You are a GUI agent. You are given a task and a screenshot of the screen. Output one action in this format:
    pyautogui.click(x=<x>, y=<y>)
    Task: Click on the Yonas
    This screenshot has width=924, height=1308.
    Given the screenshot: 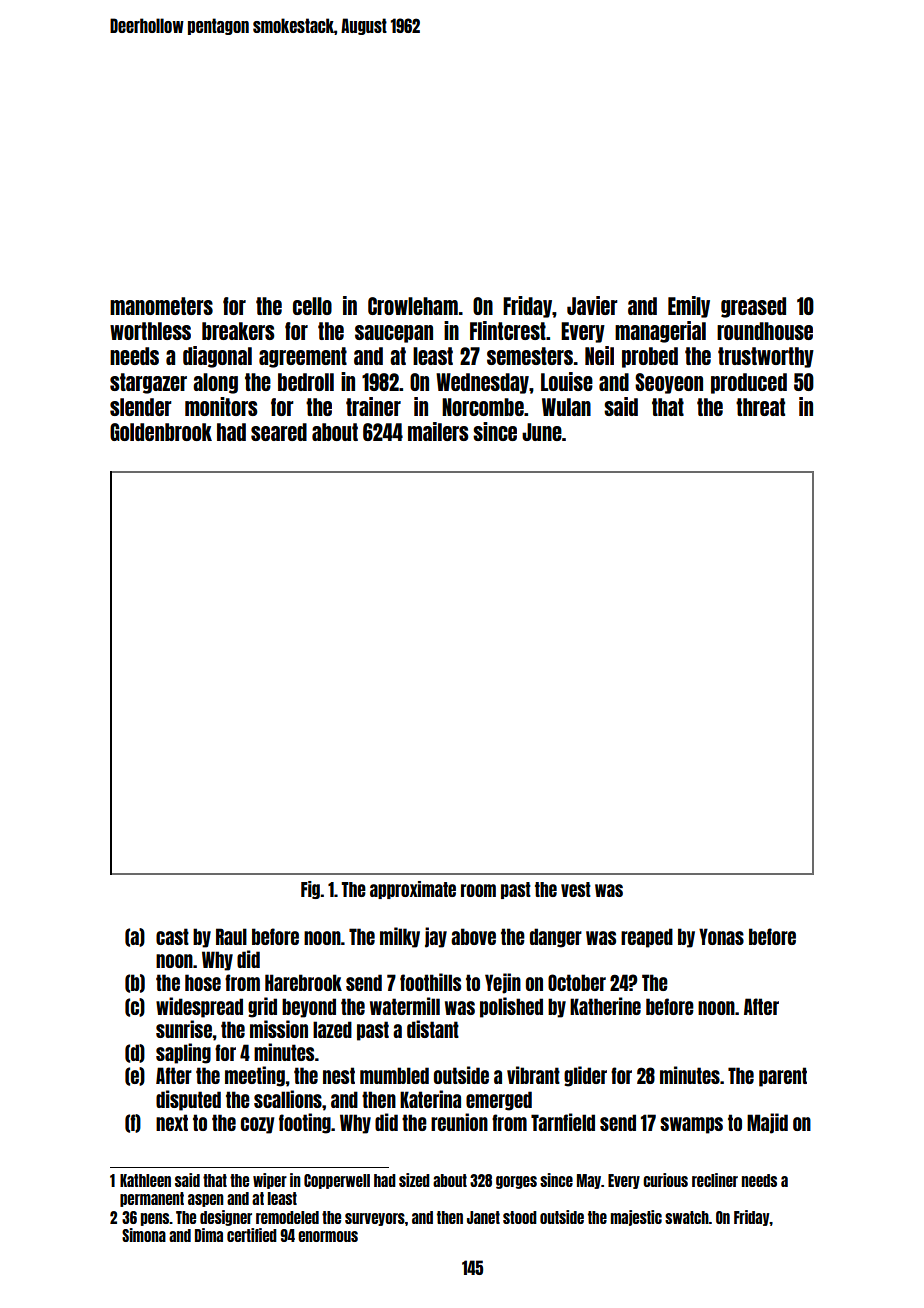 What is the action you would take?
    pyautogui.click(x=721, y=936)
